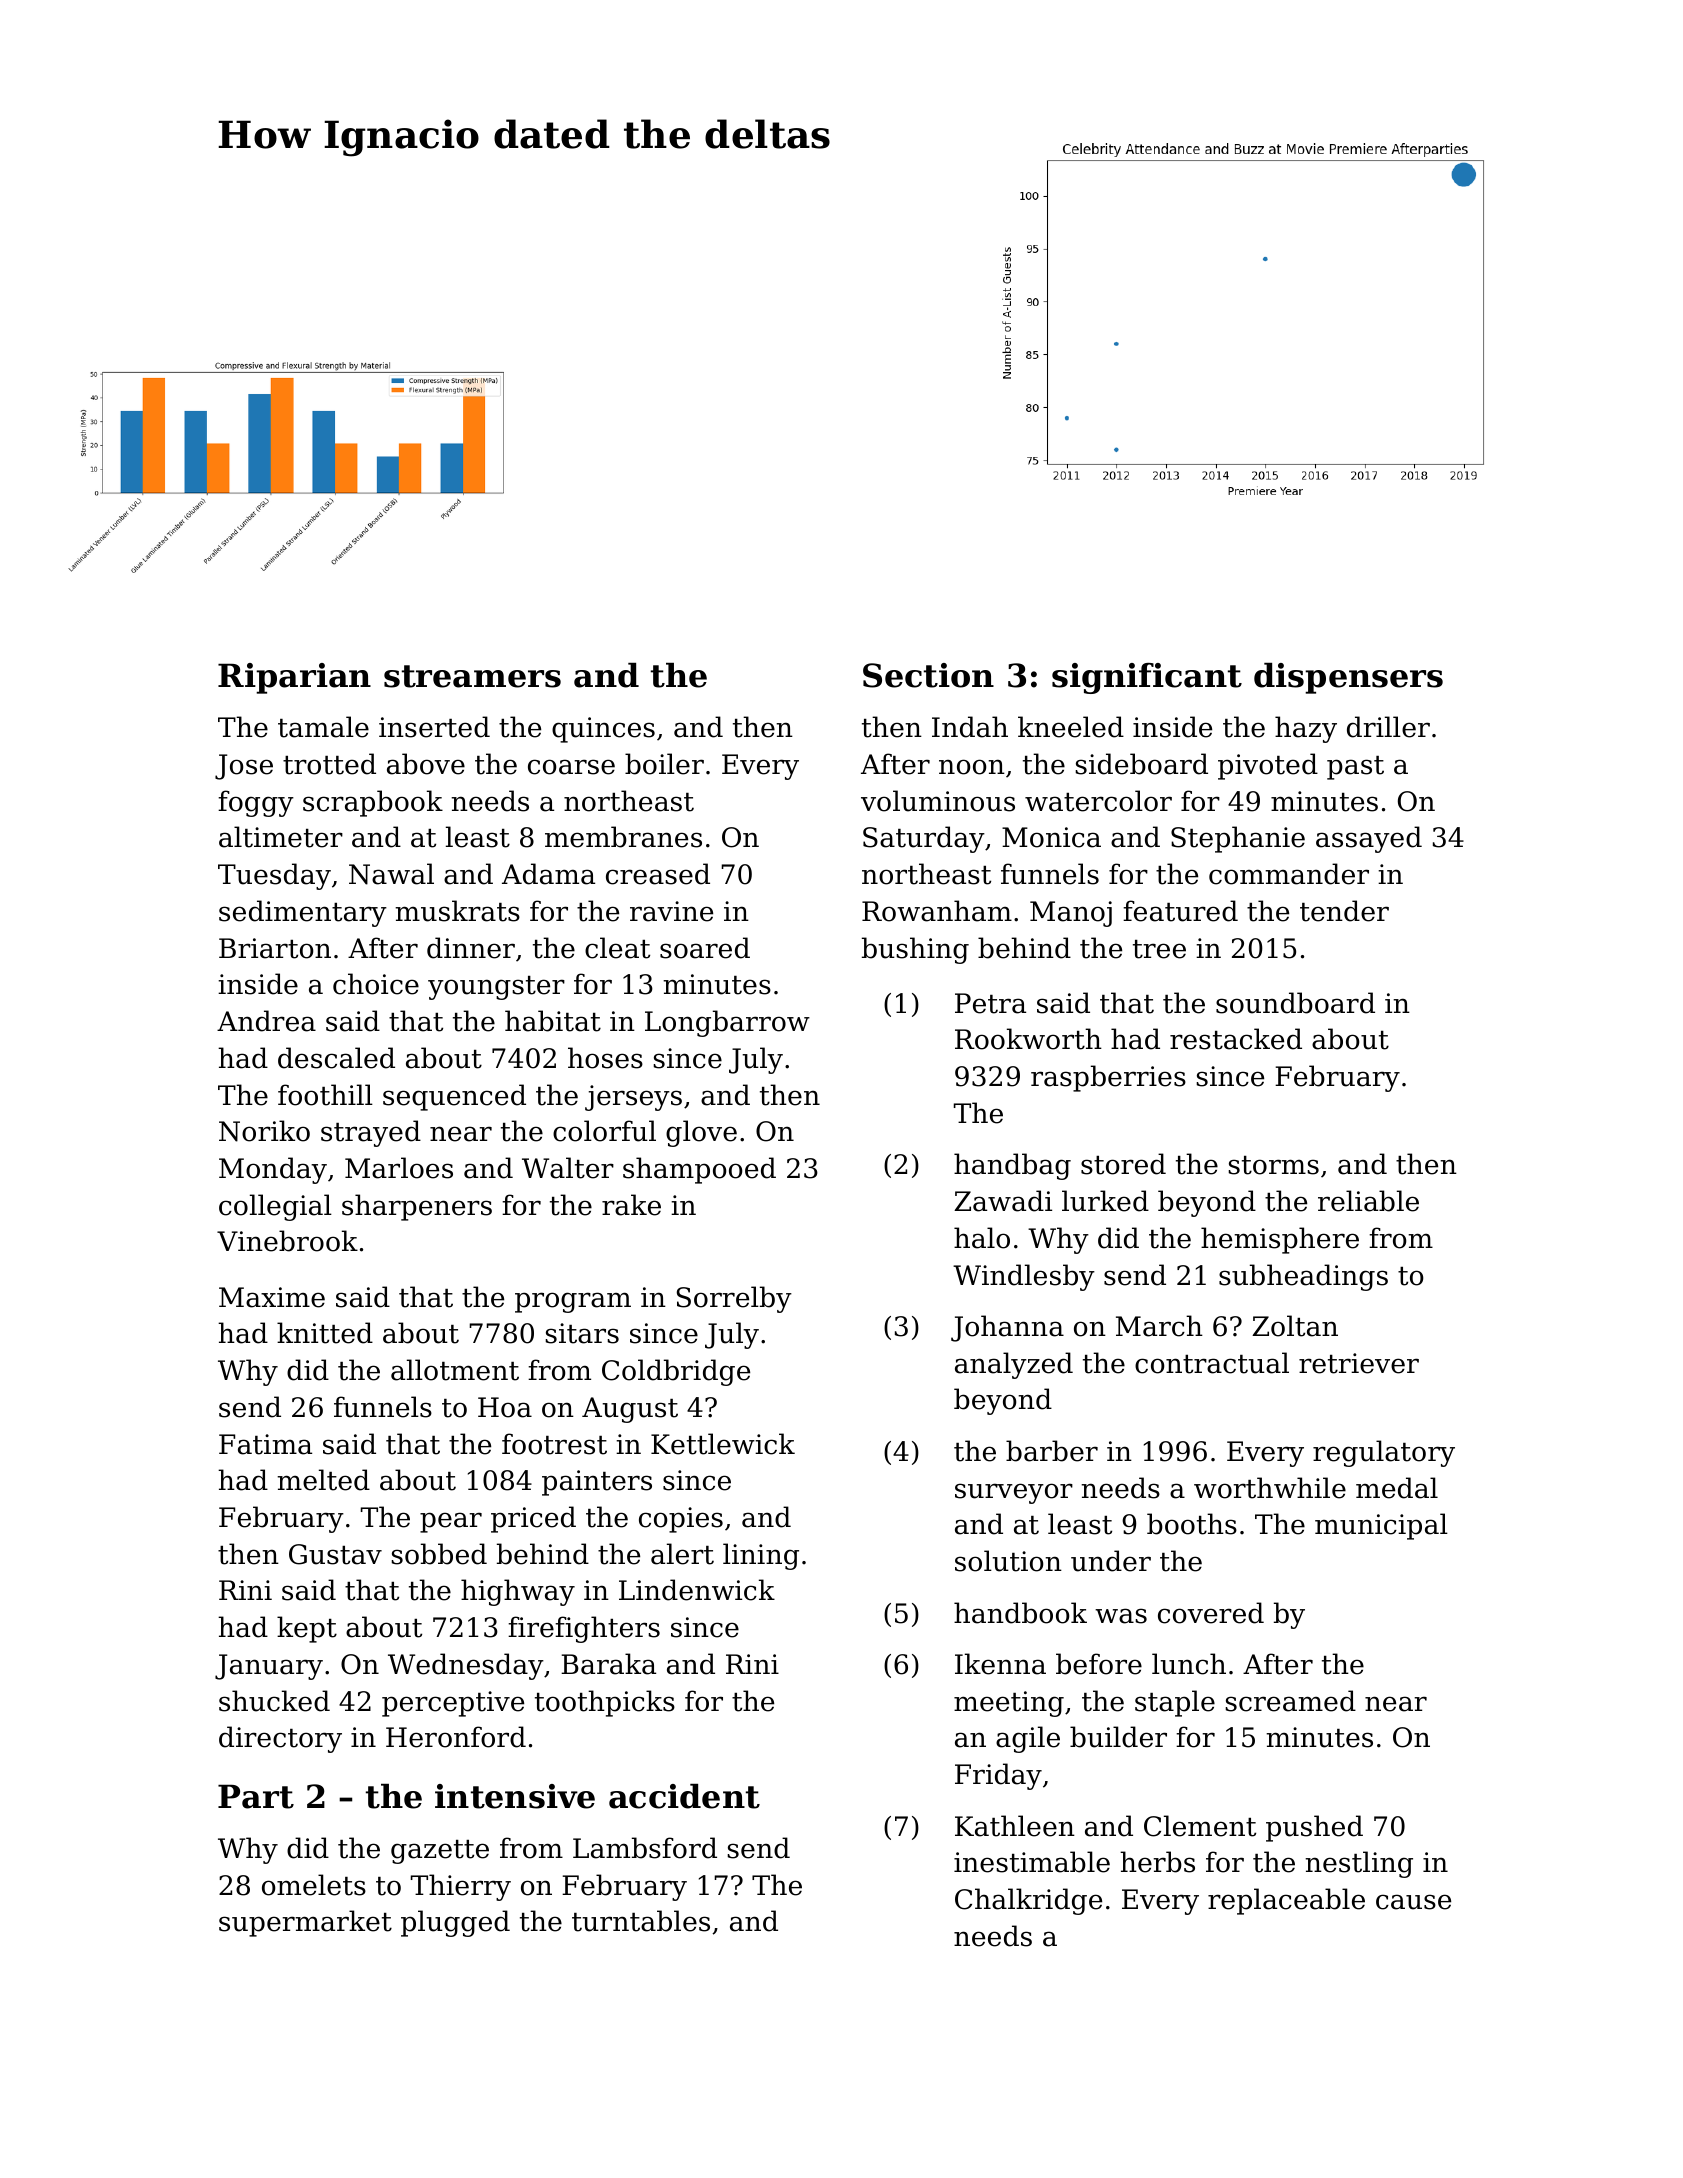  What do you see at coordinates (294, 678) in the screenshot?
I see `Riparian` at bounding box center [294, 678].
